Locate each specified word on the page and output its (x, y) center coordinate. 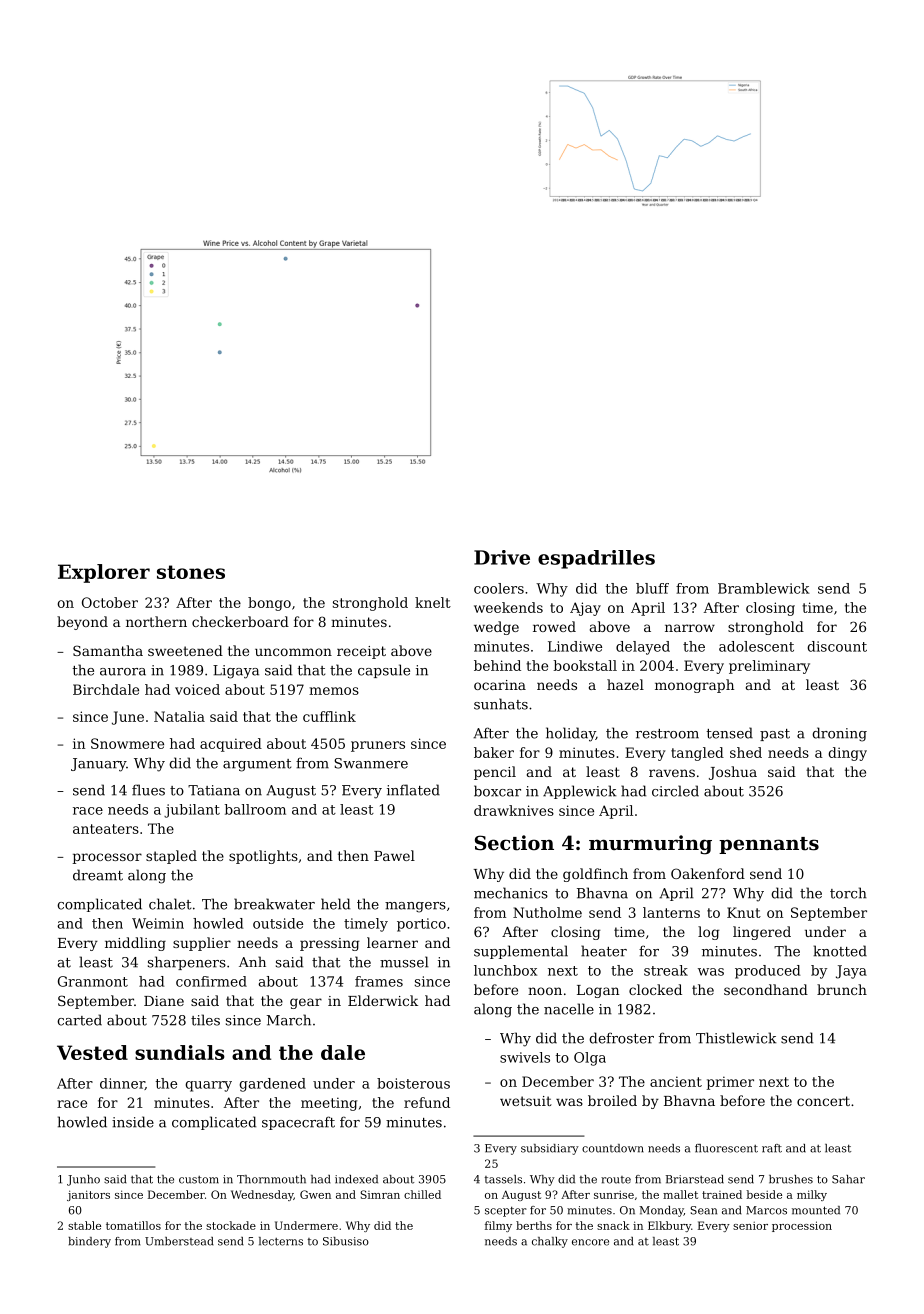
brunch (842, 989)
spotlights (263, 857)
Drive (502, 557)
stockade (231, 1225)
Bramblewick (764, 588)
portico (421, 925)
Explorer (104, 573)
